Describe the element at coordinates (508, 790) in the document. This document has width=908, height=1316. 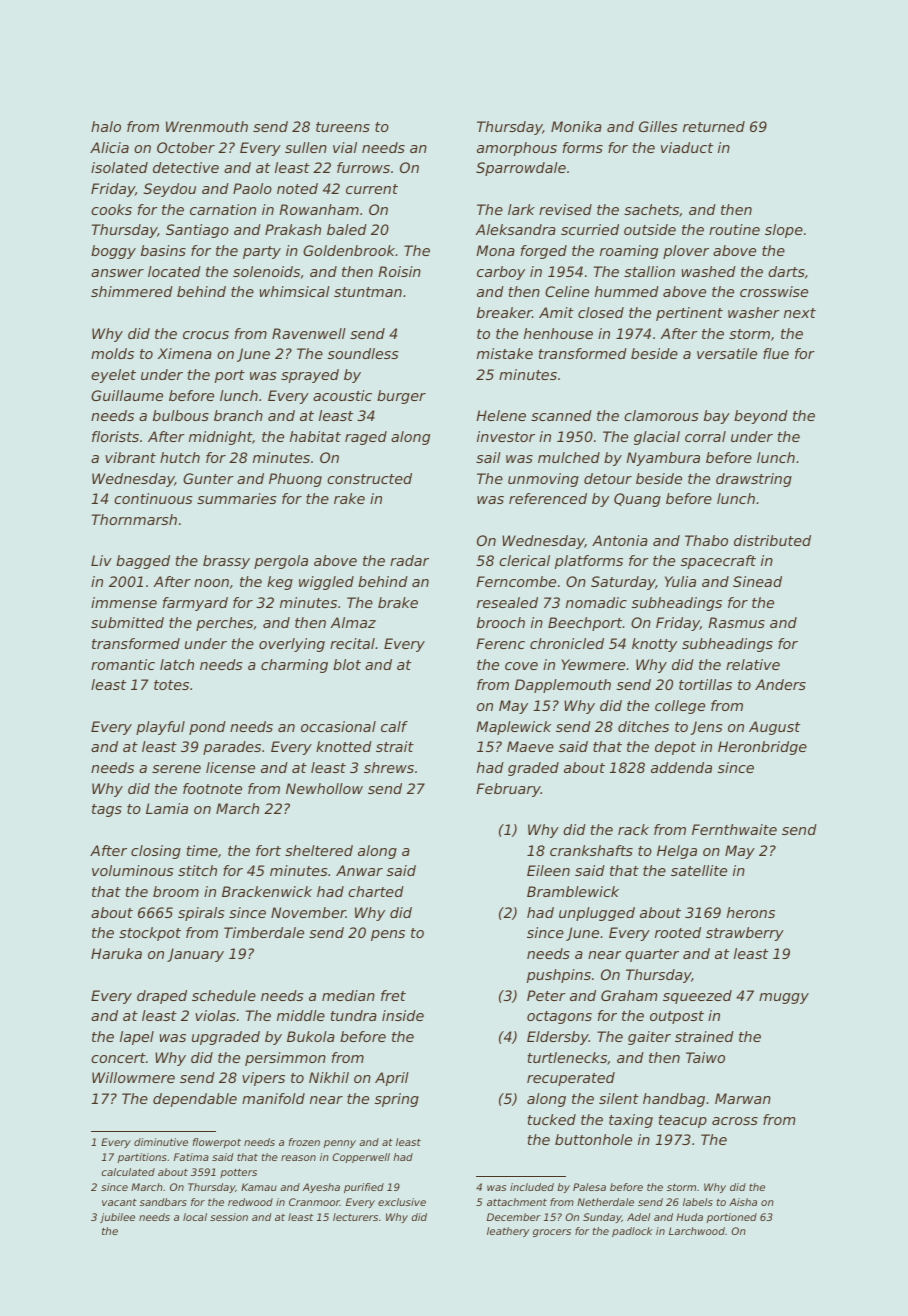
I see `February` at that location.
